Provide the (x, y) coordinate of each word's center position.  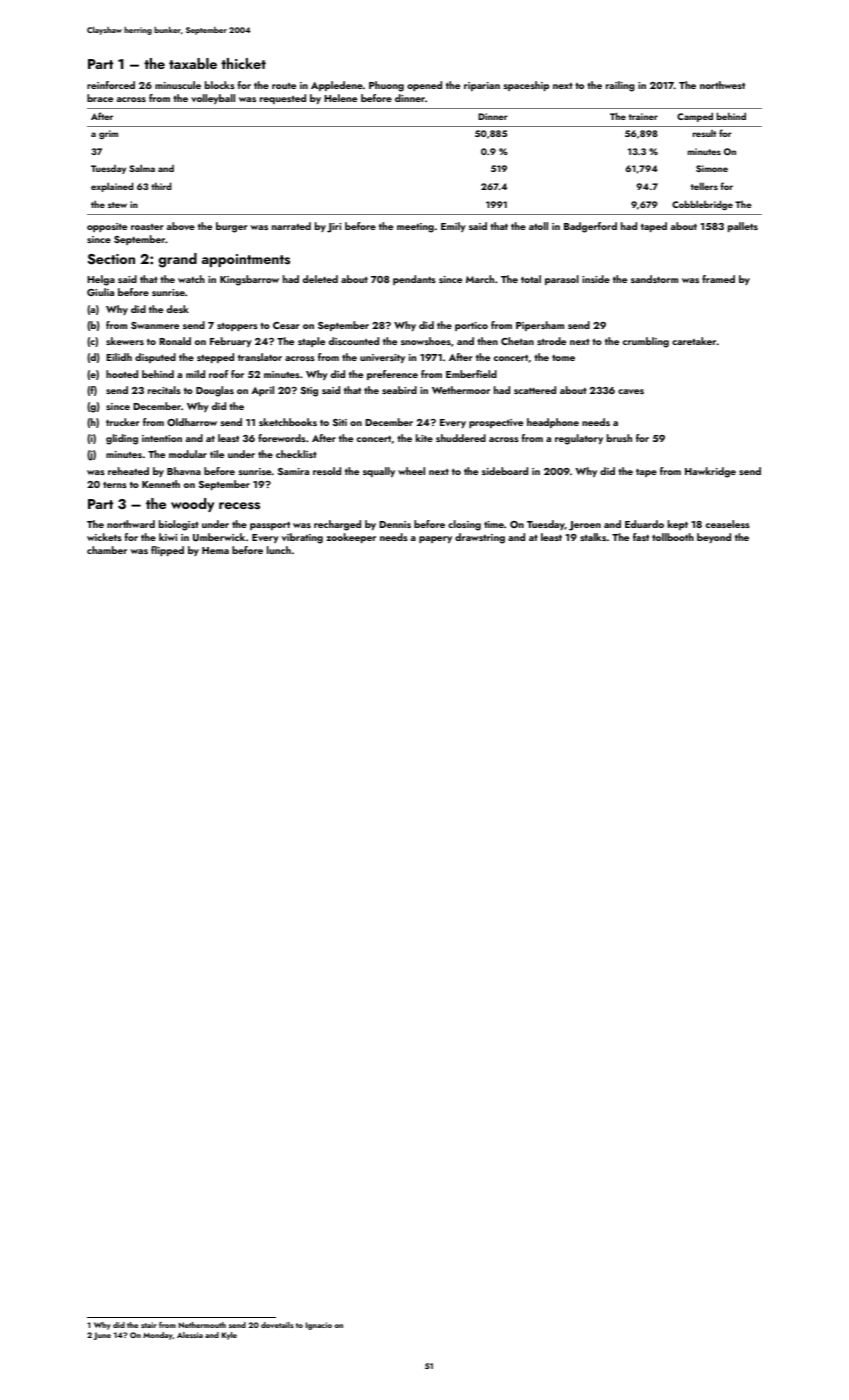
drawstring (480, 538)
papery (435, 539)
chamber (107, 550)
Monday (158, 1336)
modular (188, 454)
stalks (593, 537)
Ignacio (319, 1326)
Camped (695, 117)
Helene (340, 98)
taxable (193, 63)
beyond (714, 538)
